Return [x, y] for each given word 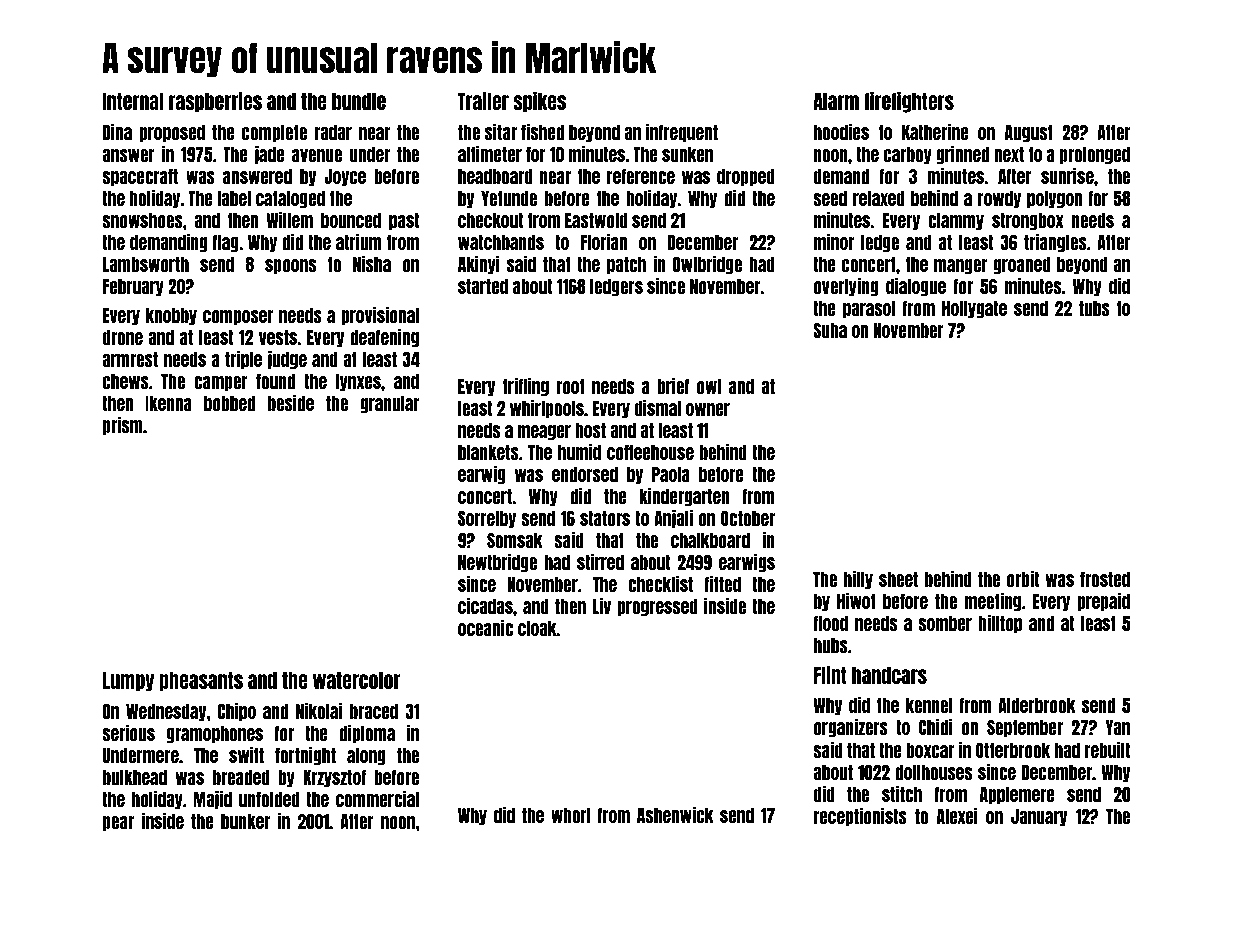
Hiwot [856, 601]
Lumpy [128, 682]
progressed [657, 607]
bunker [245, 821]
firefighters [909, 102]
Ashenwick [675, 815]
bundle [359, 101]
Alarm [836, 101]
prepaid [1103, 602]
